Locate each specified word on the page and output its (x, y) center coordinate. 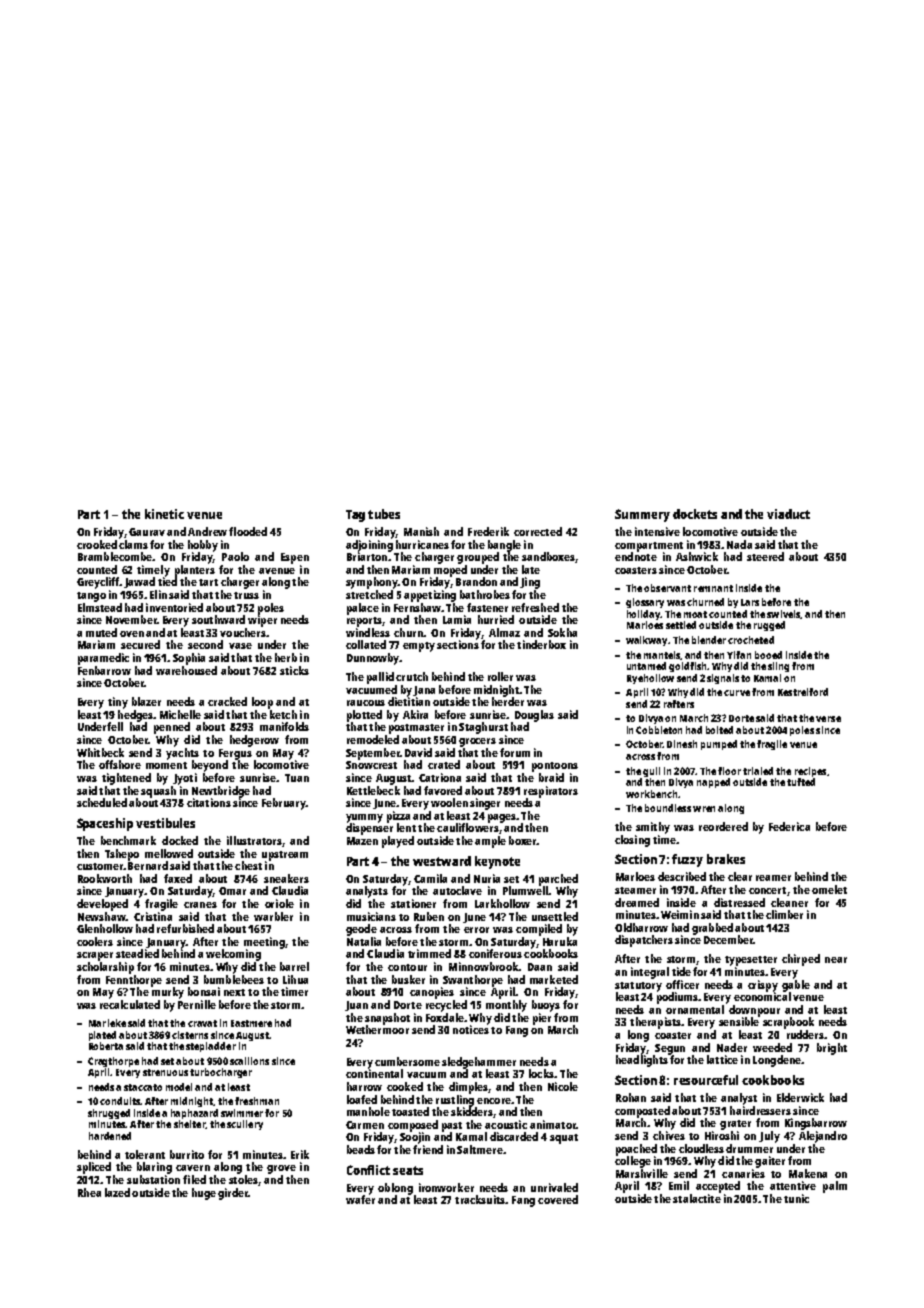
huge (204, 1194)
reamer (773, 878)
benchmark (128, 840)
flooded (248, 531)
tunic (796, 1198)
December (728, 939)
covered (558, 1199)
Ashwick (697, 556)
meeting (264, 943)
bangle (504, 546)
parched (558, 880)
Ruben (429, 916)
